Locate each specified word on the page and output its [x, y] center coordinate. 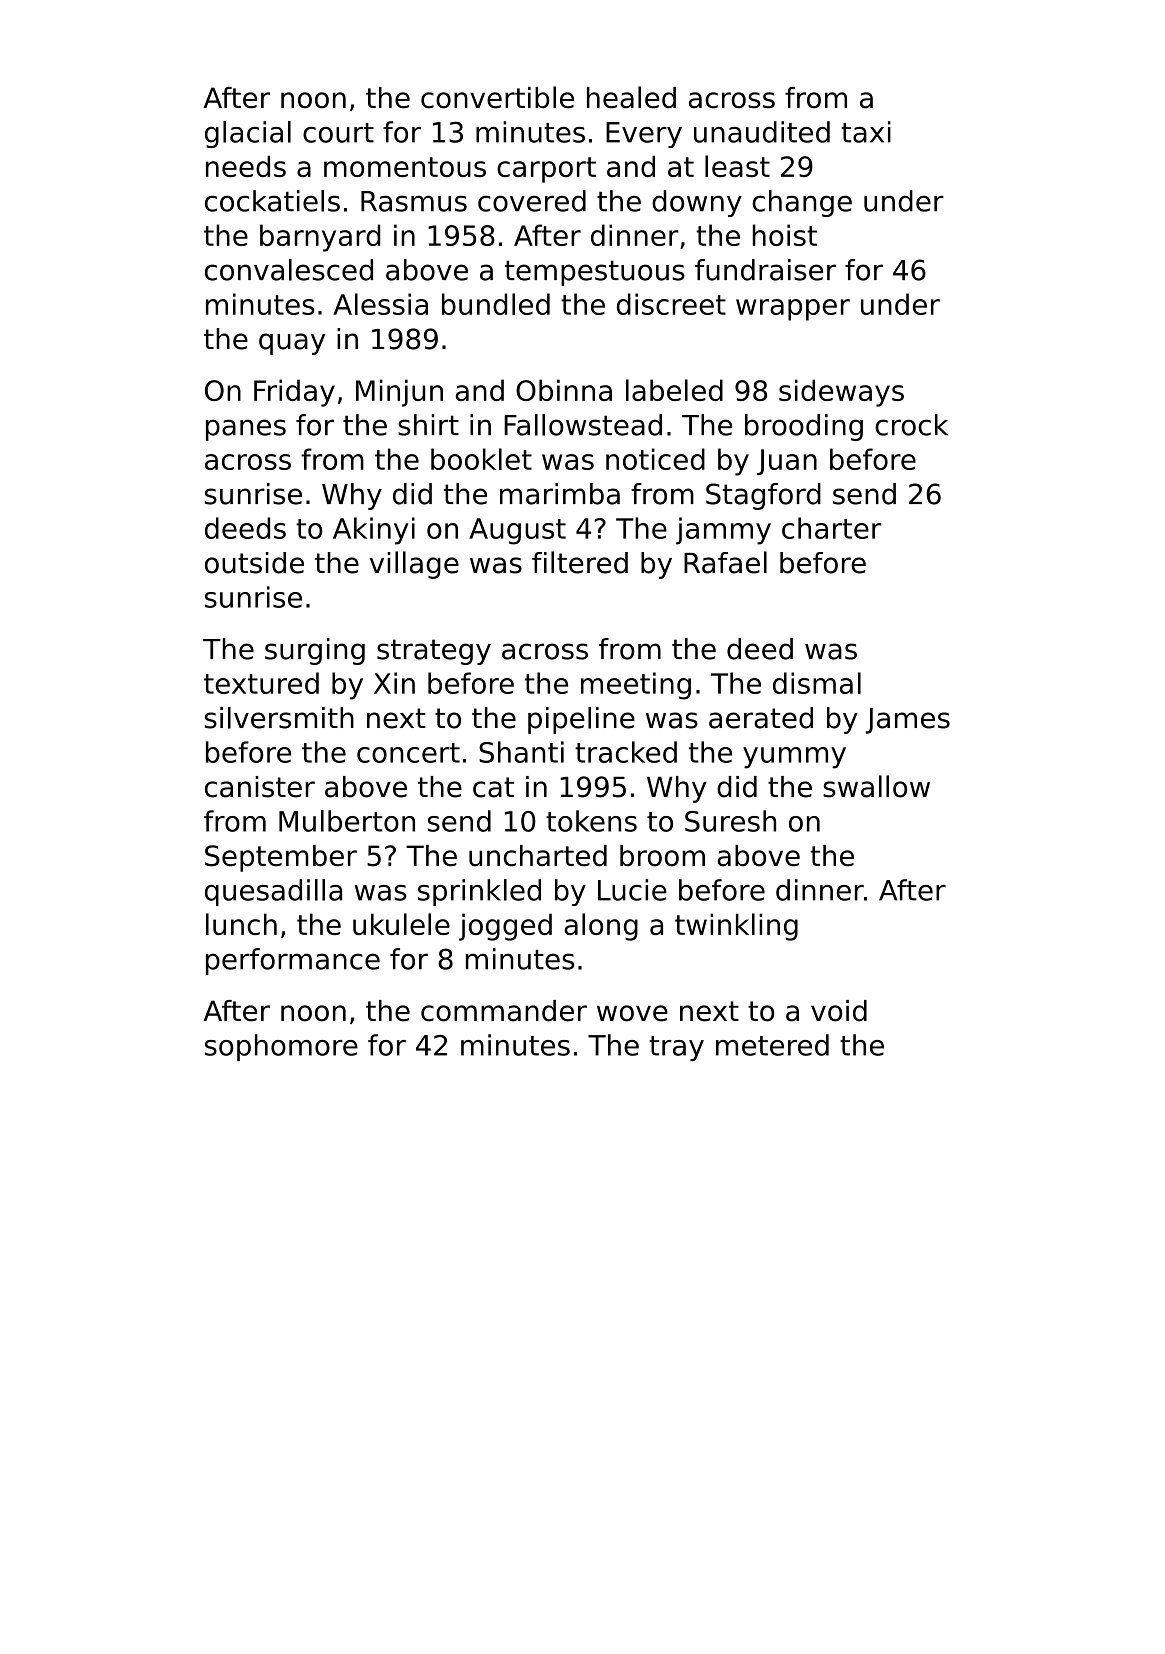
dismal [817, 683]
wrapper [793, 310]
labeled [674, 390]
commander [504, 1011]
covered [532, 201]
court [338, 133]
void [839, 1011]
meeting [636, 686]
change [802, 203]
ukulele [401, 924]
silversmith [279, 718]
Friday [294, 393]
